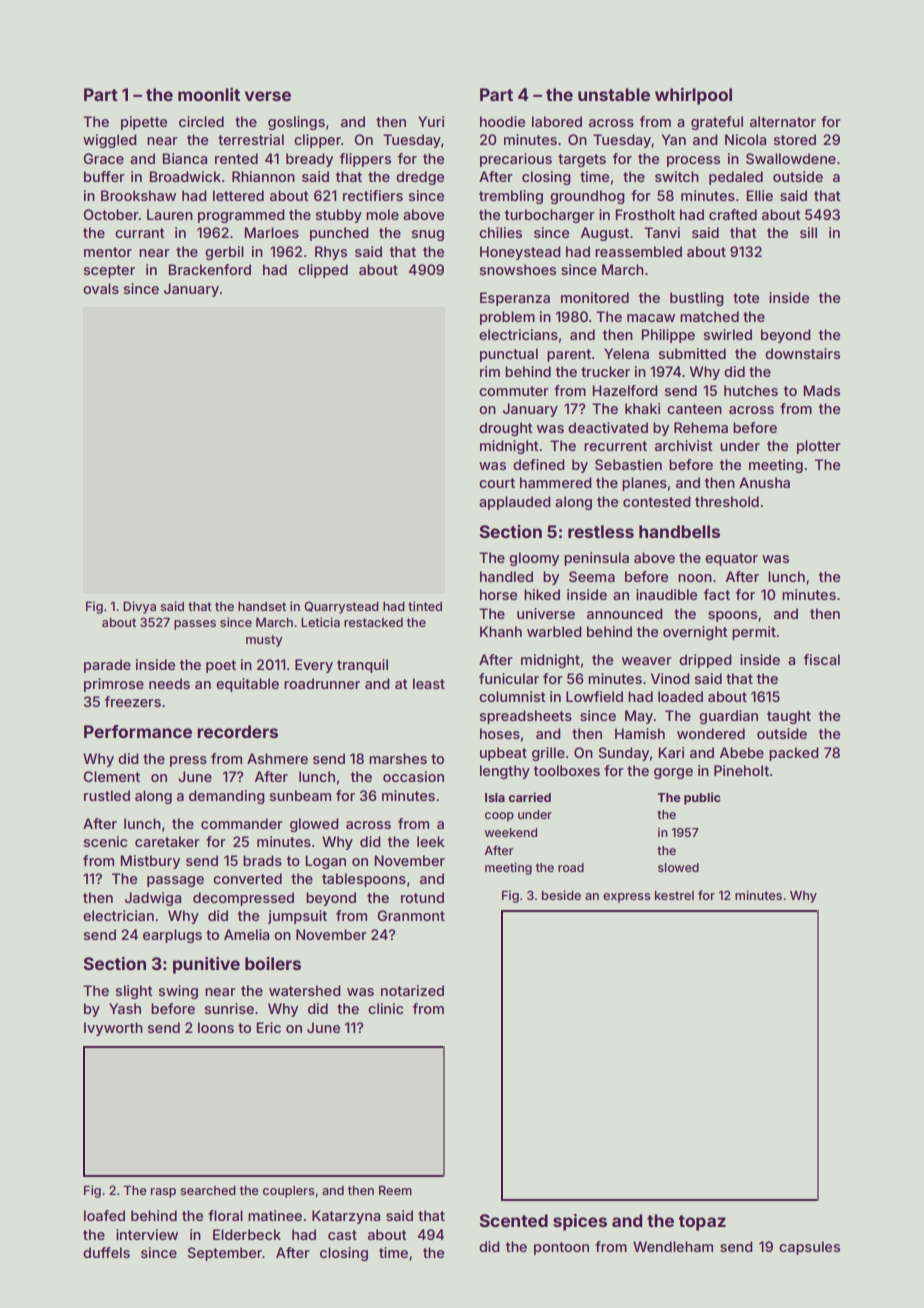 The height and width of the page is (1308, 924). I want to click on clipper, so click(317, 141).
